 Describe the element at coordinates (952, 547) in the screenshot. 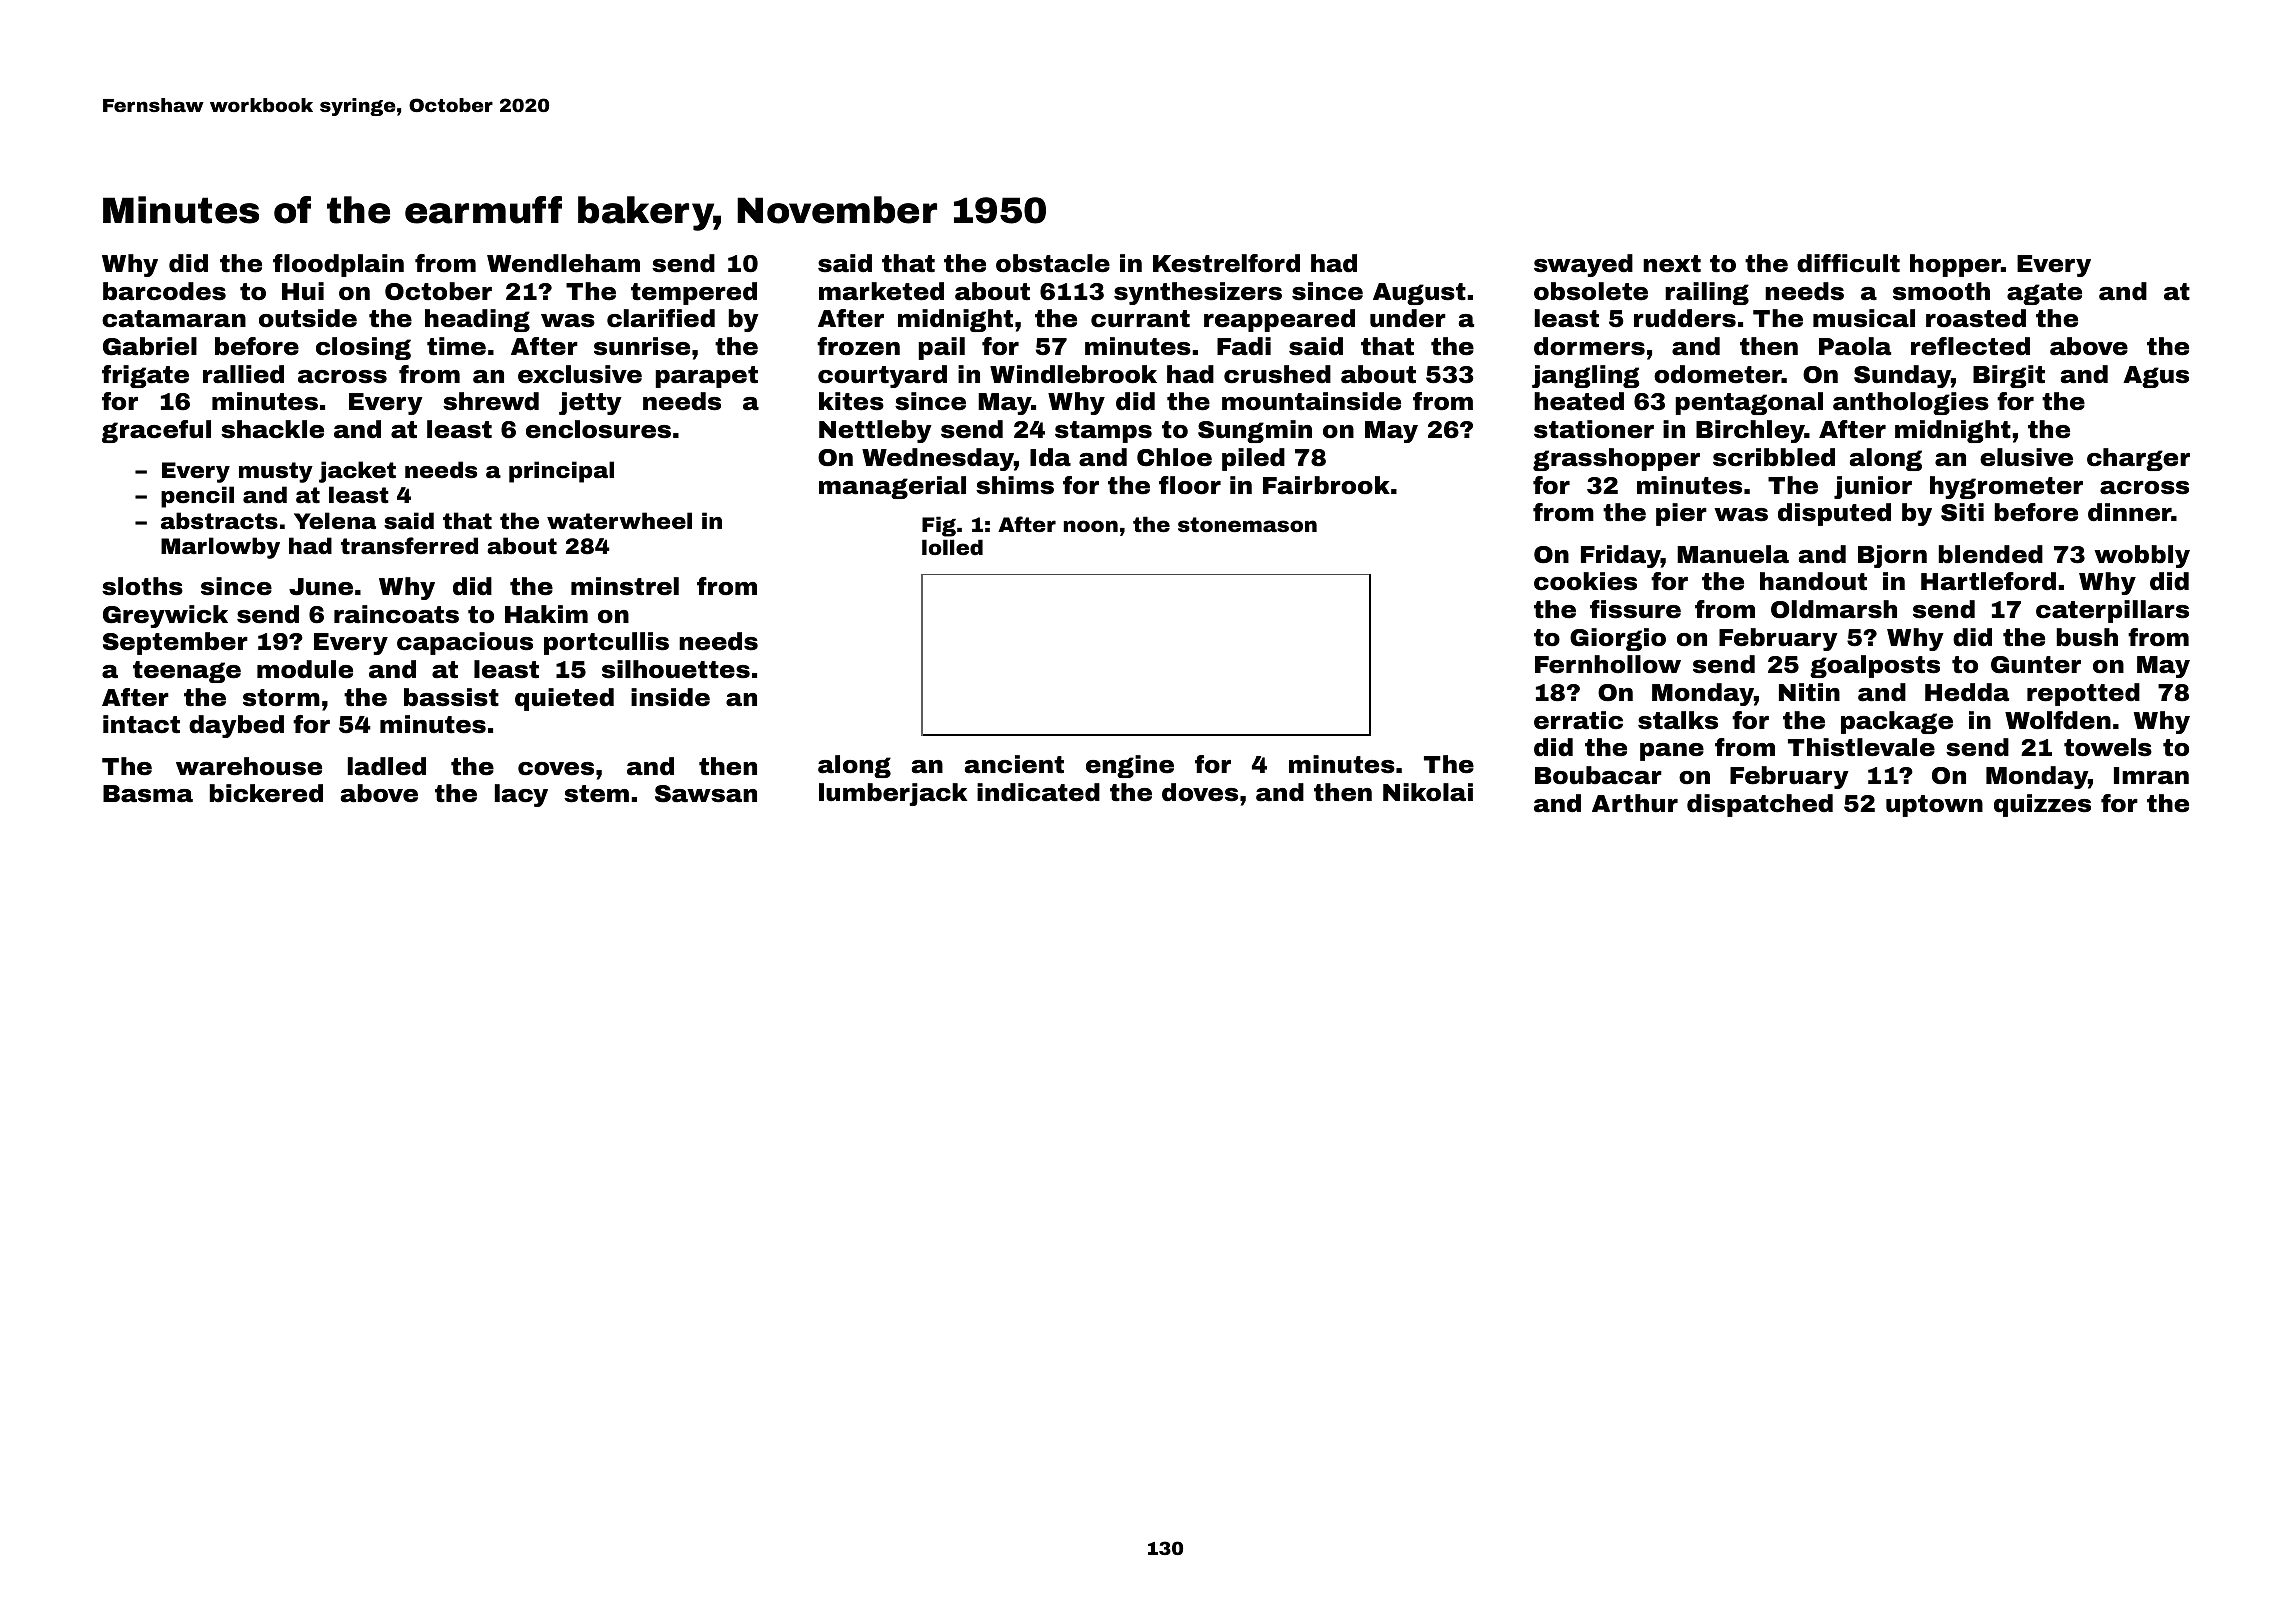

I see `lolled` at that location.
